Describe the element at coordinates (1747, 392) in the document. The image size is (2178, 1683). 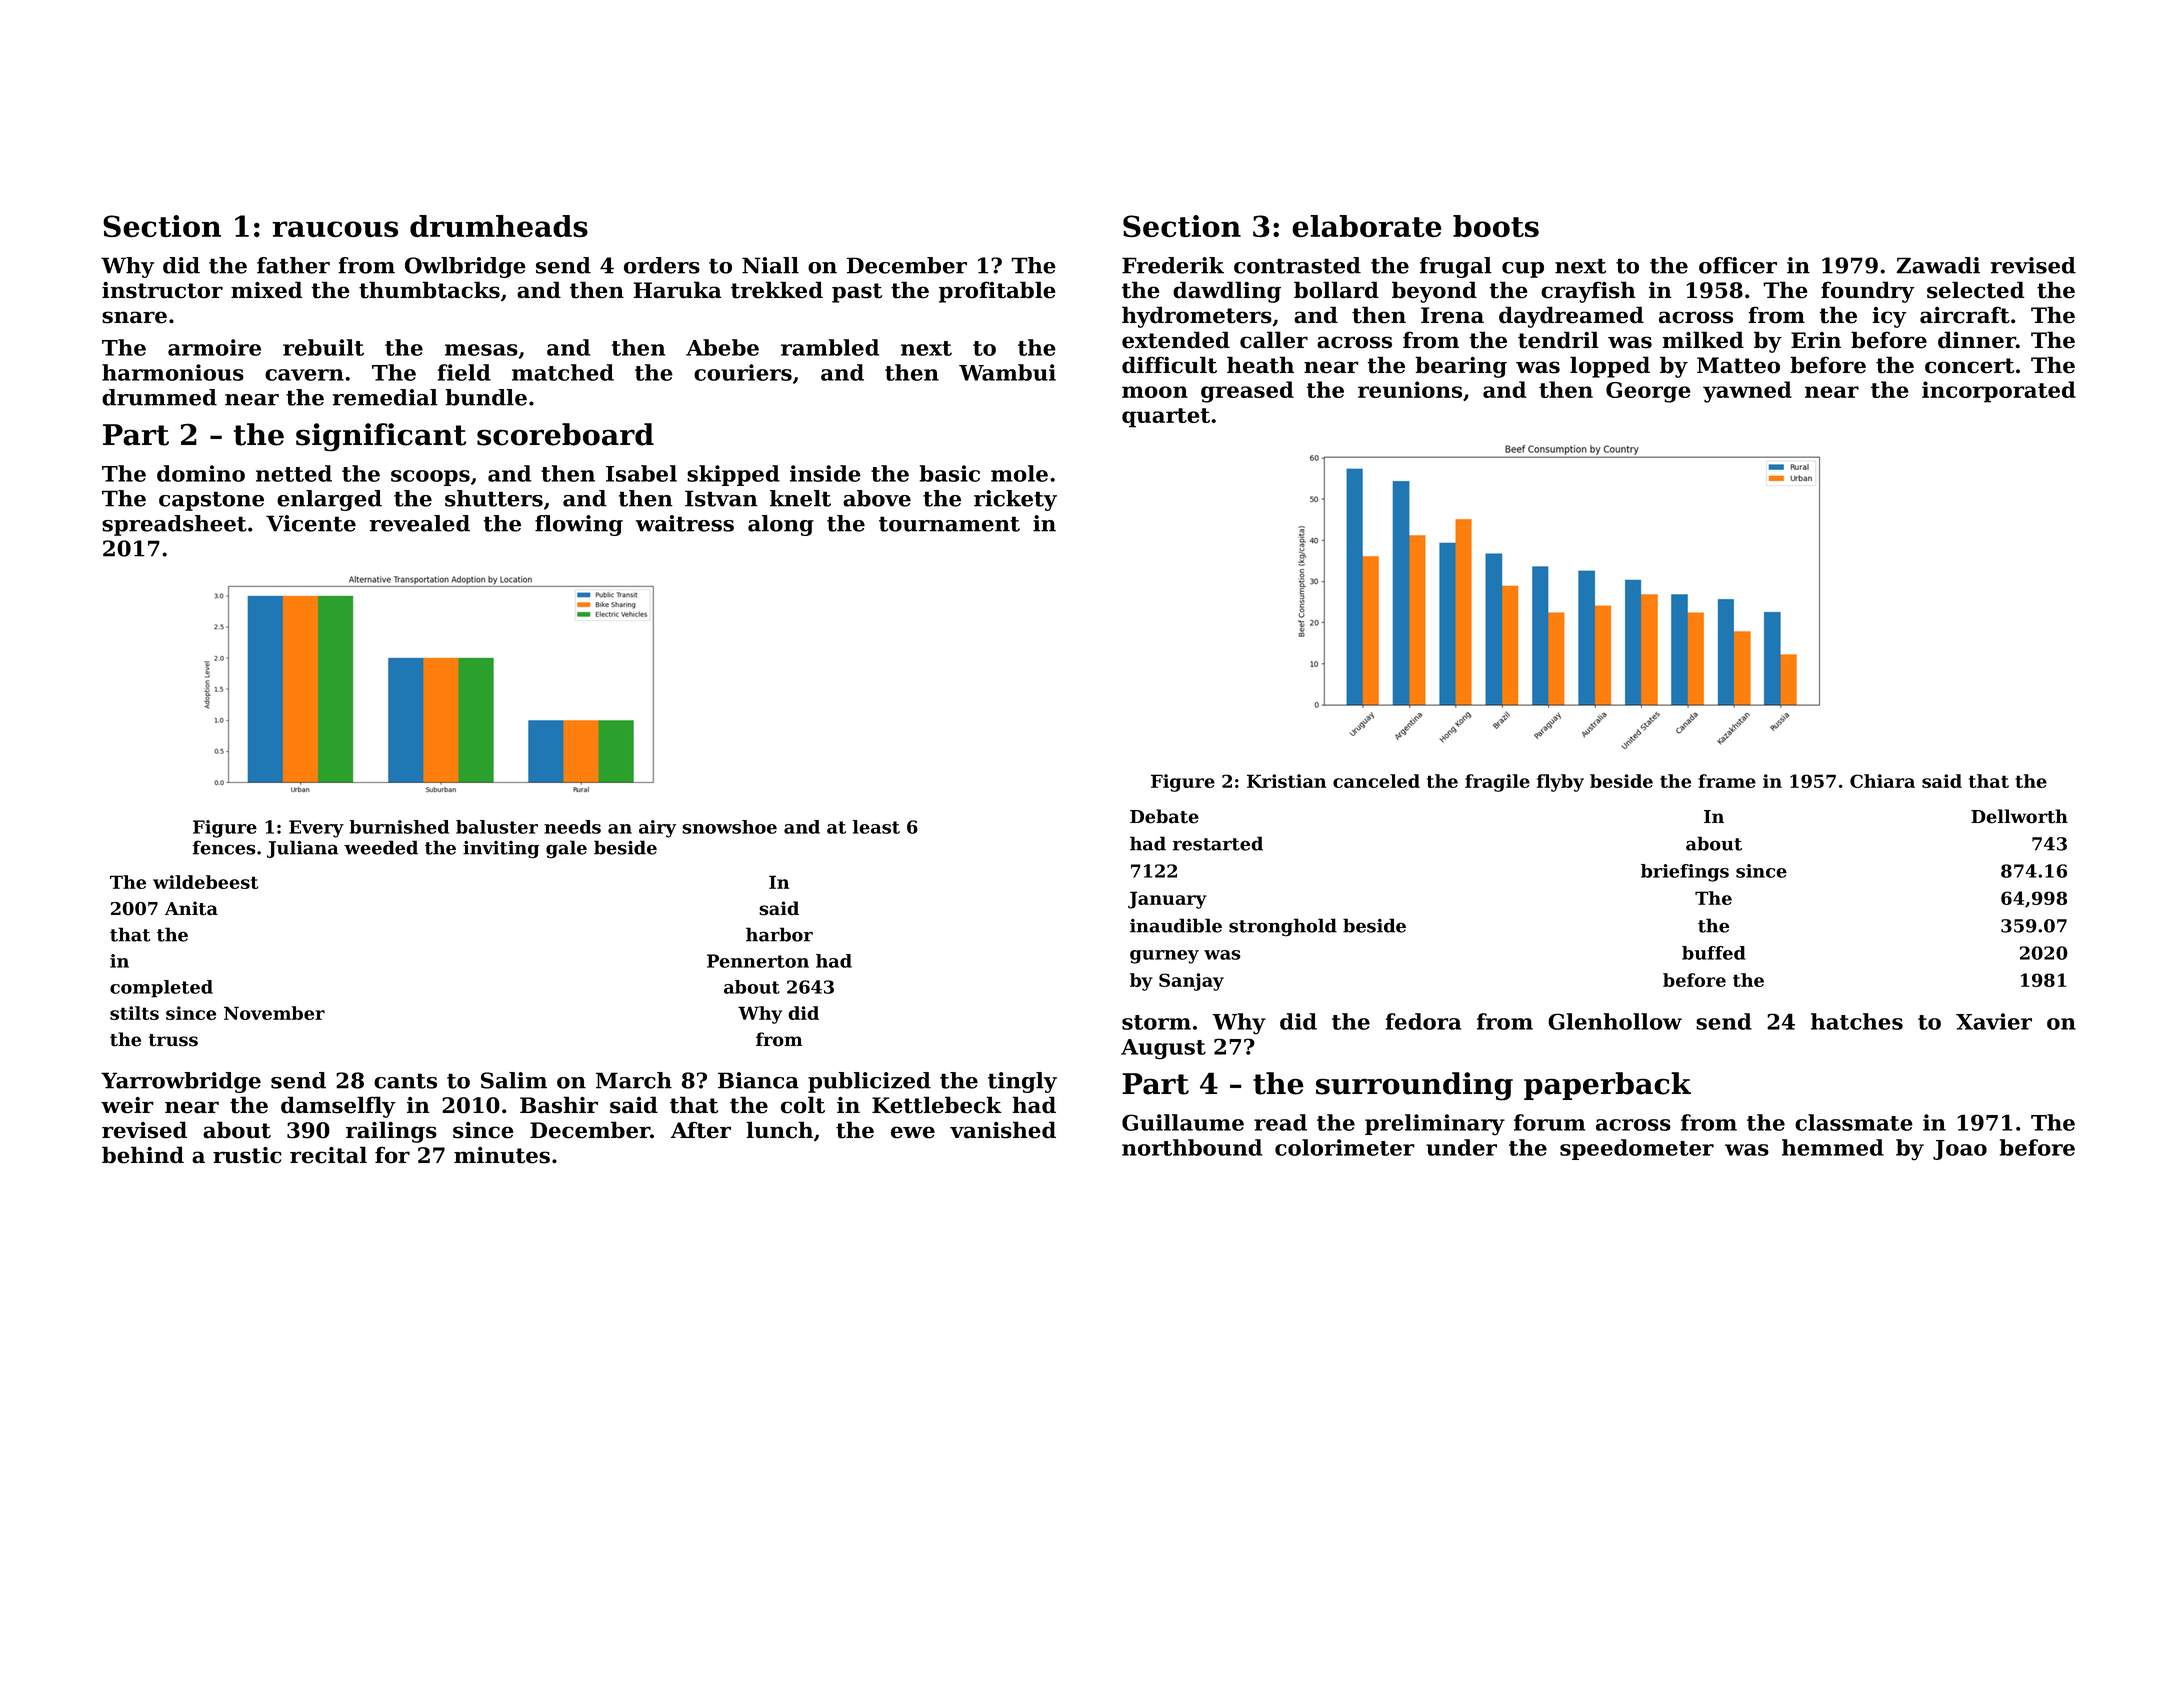
I see `yawned` at that location.
